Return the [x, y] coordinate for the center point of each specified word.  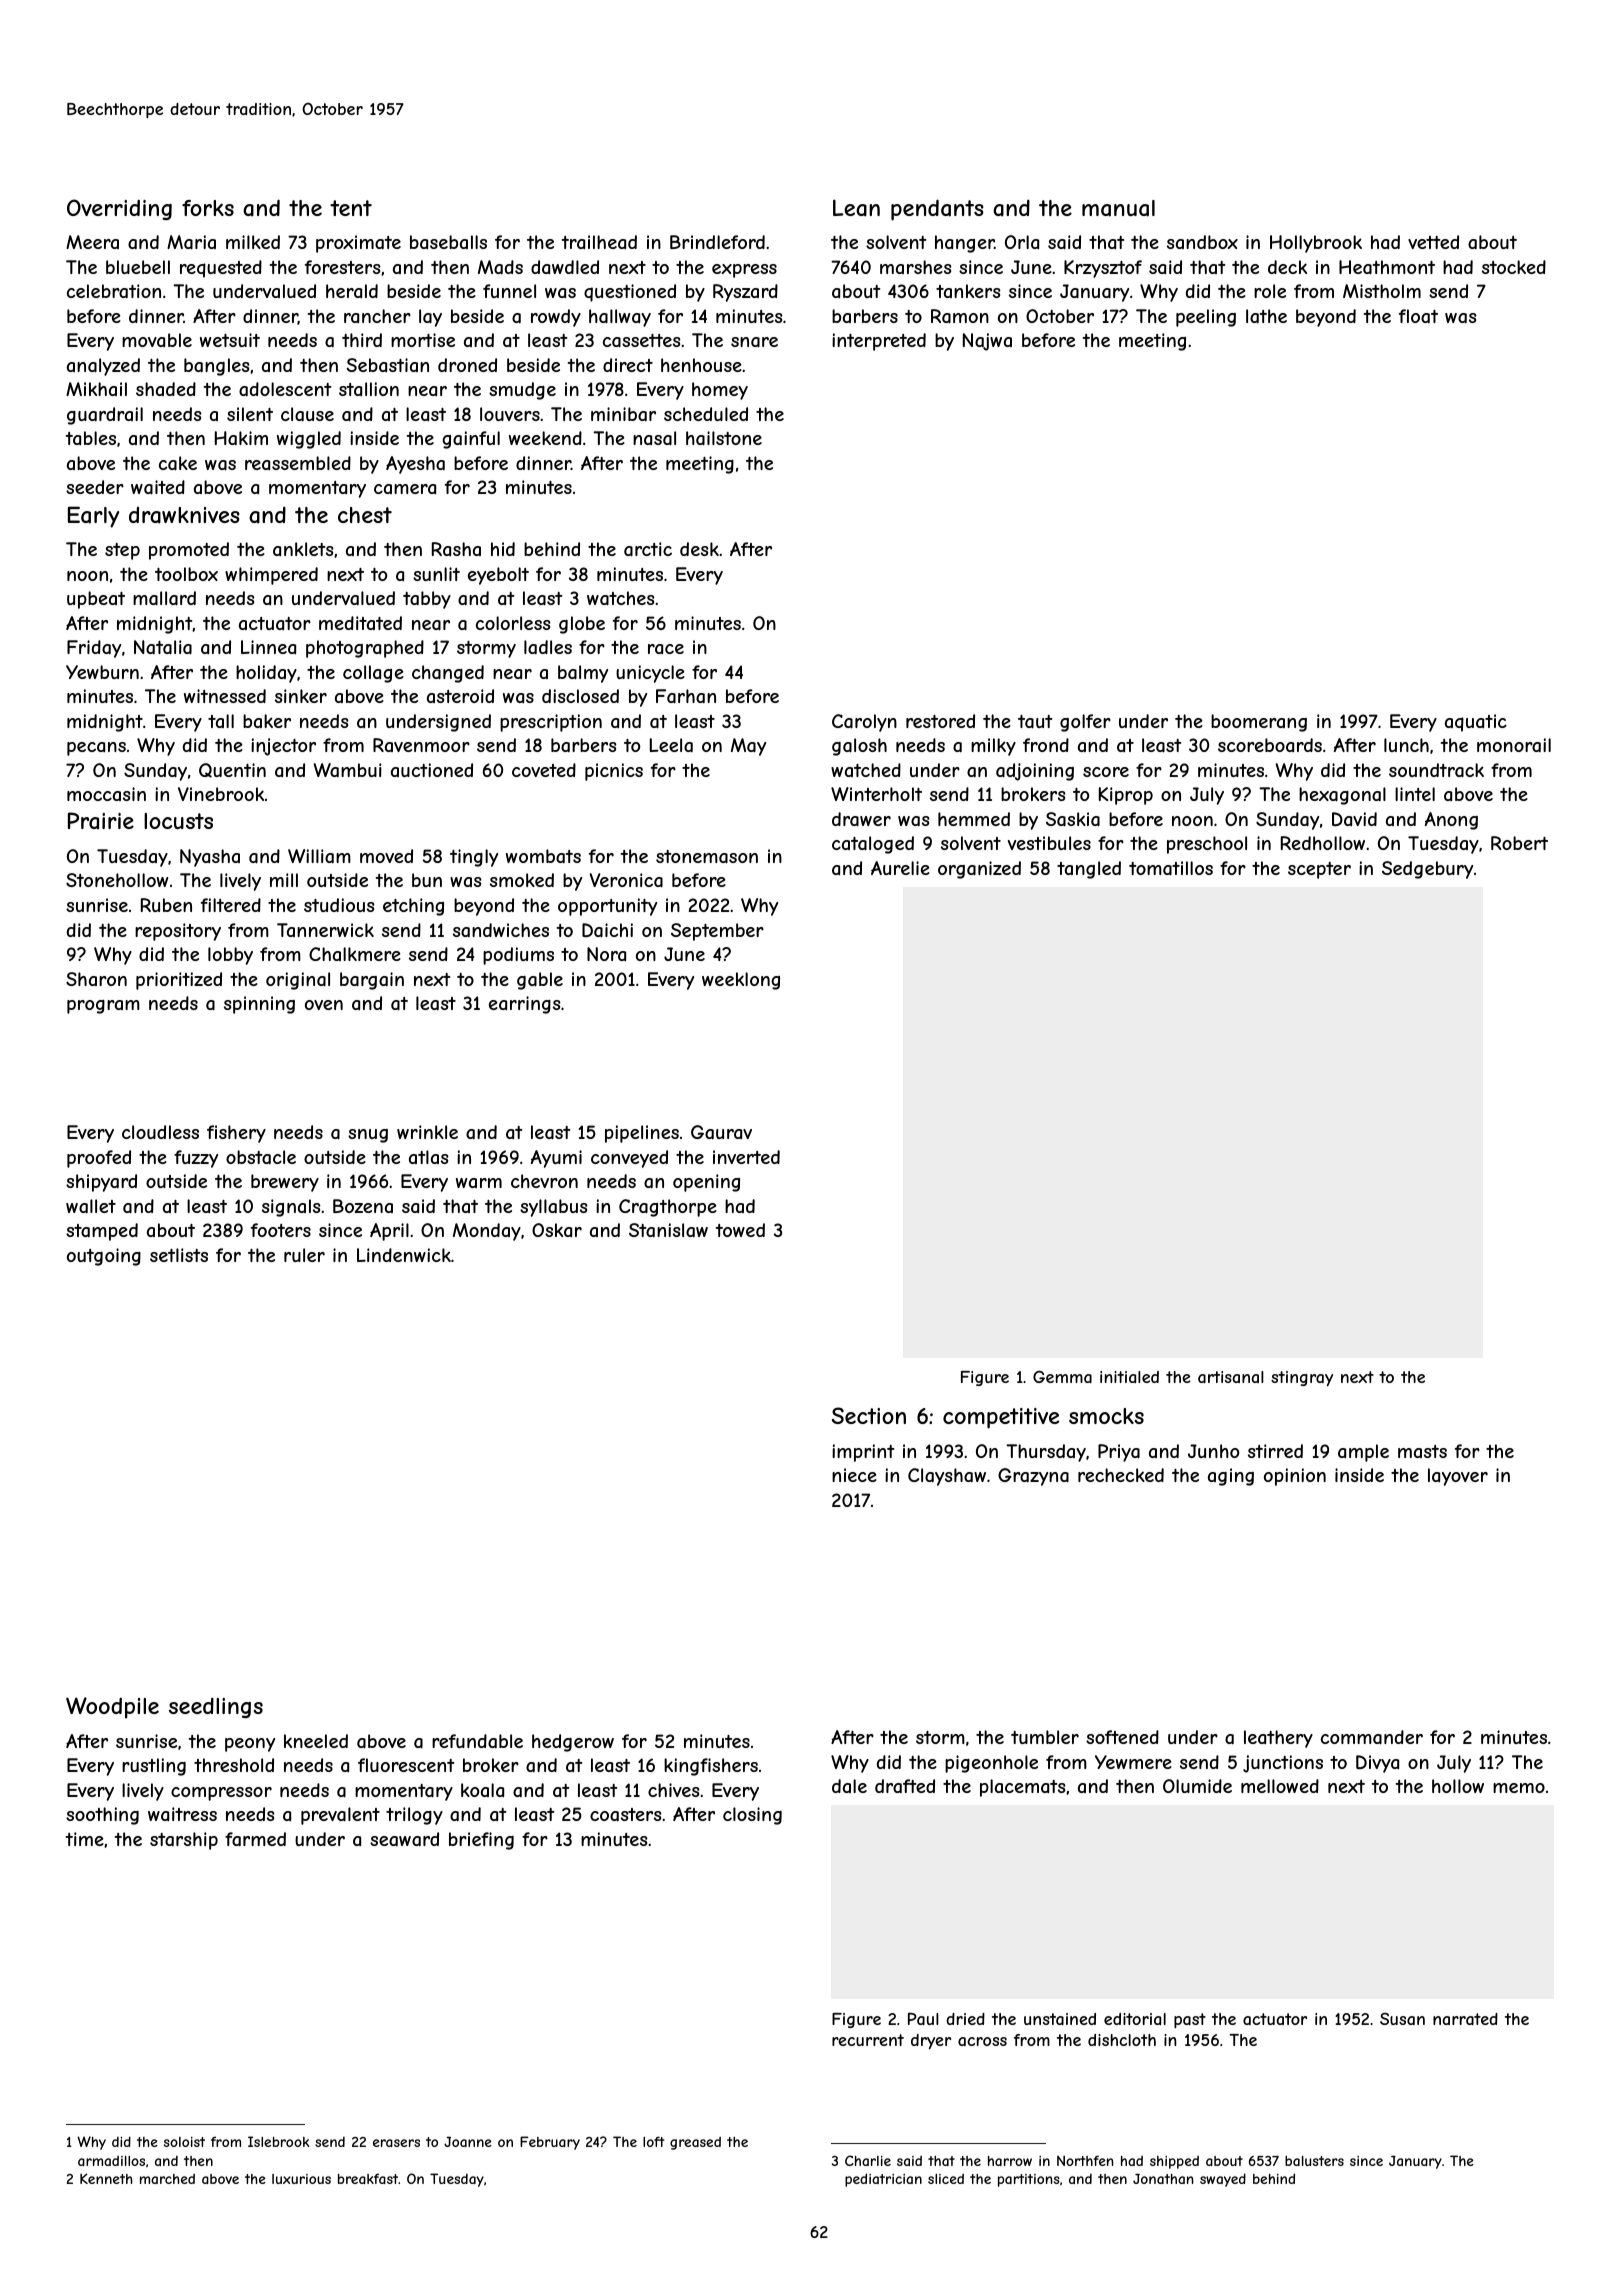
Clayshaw [947, 1477]
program [103, 1007]
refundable [477, 1741]
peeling [1206, 318]
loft [654, 2141]
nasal [654, 438]
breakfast [368, 2178]
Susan [1402, 2019]
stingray [1302, 1379]
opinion [1295, 1477]
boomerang [1259, 723]
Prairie [101, 821]
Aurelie [900, 868]
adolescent [285, 389]
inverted [746, 1157]
